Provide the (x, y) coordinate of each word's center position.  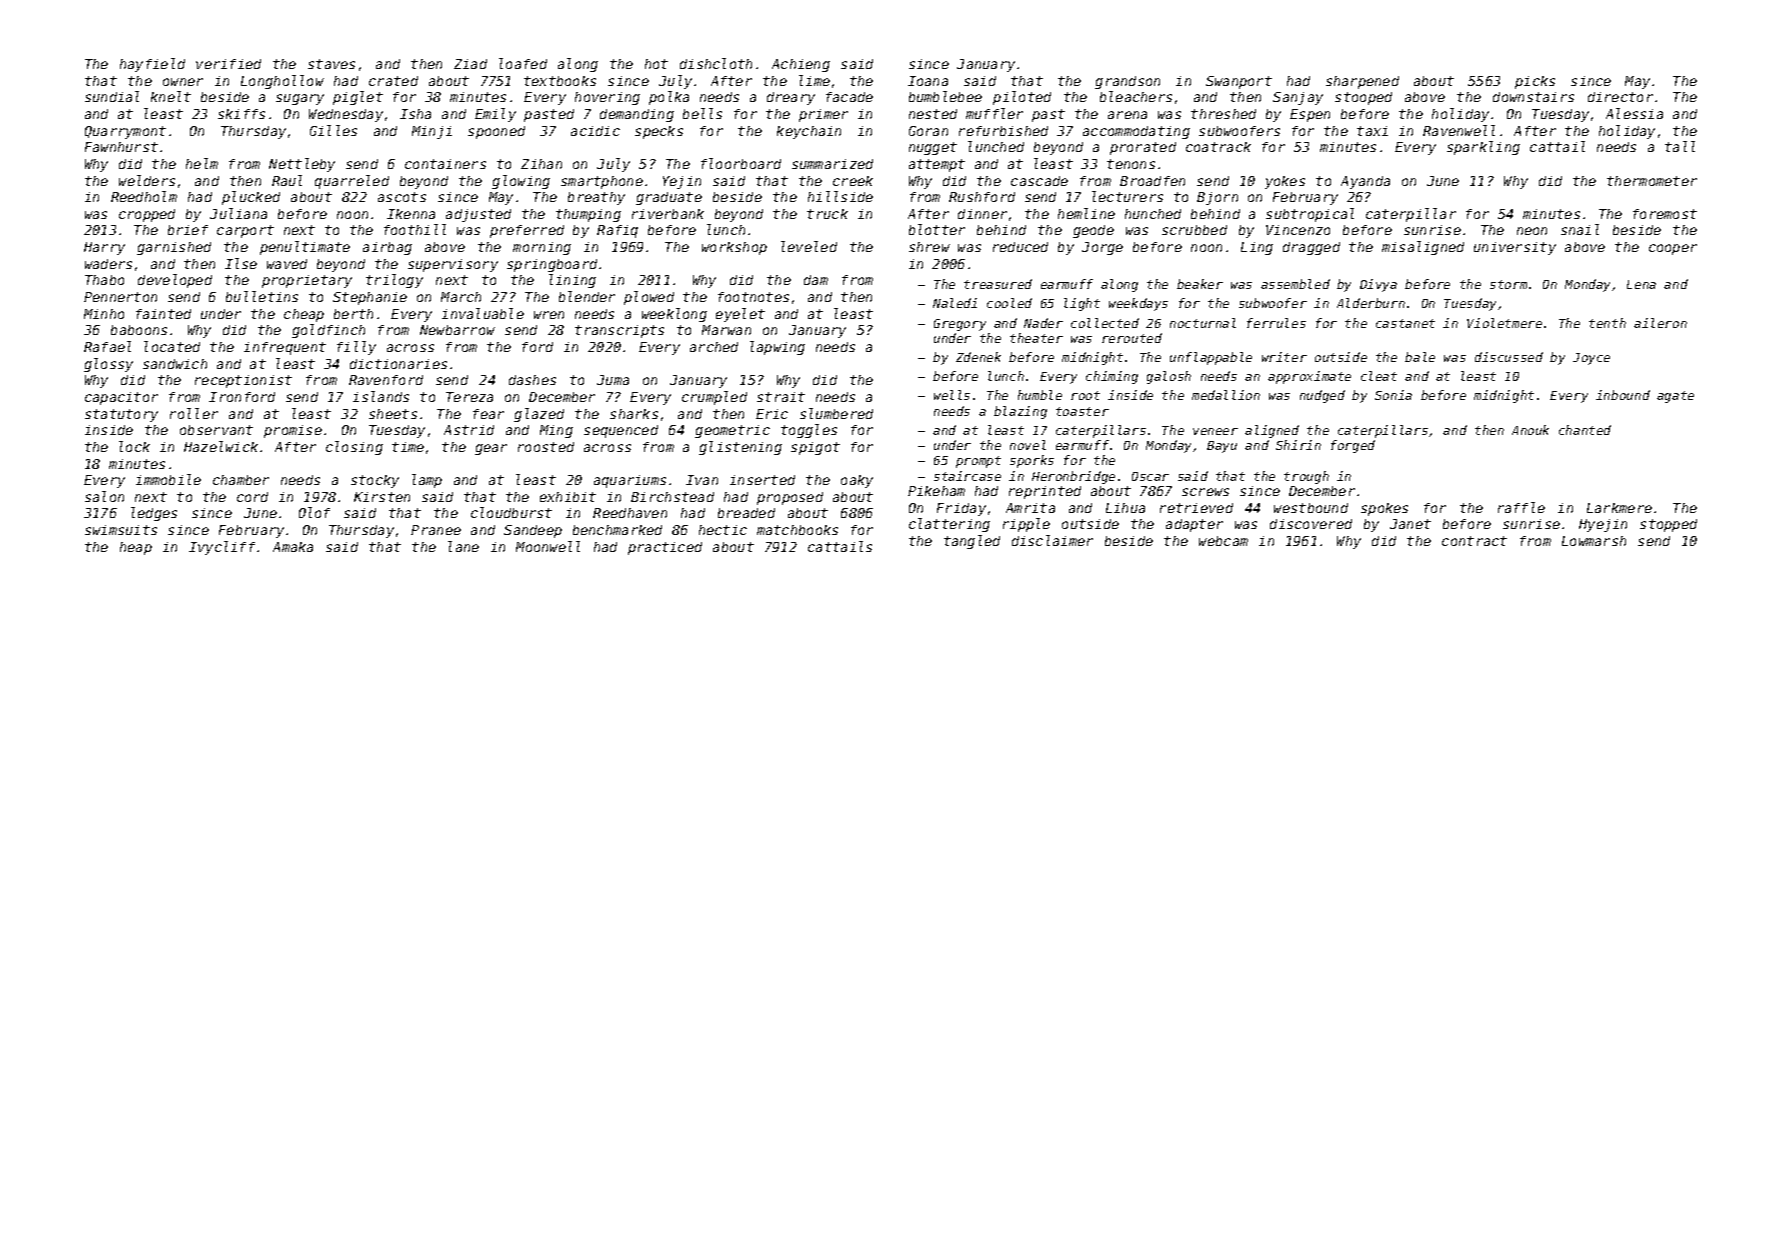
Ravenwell (1459, 130)
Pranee (436, 530)
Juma (613, 380)
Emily (495, 115)
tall (1680, 146)
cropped (147, 215)
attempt (937, 165)
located (172, 346)
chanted (1585, 430)
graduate (669, 198)
